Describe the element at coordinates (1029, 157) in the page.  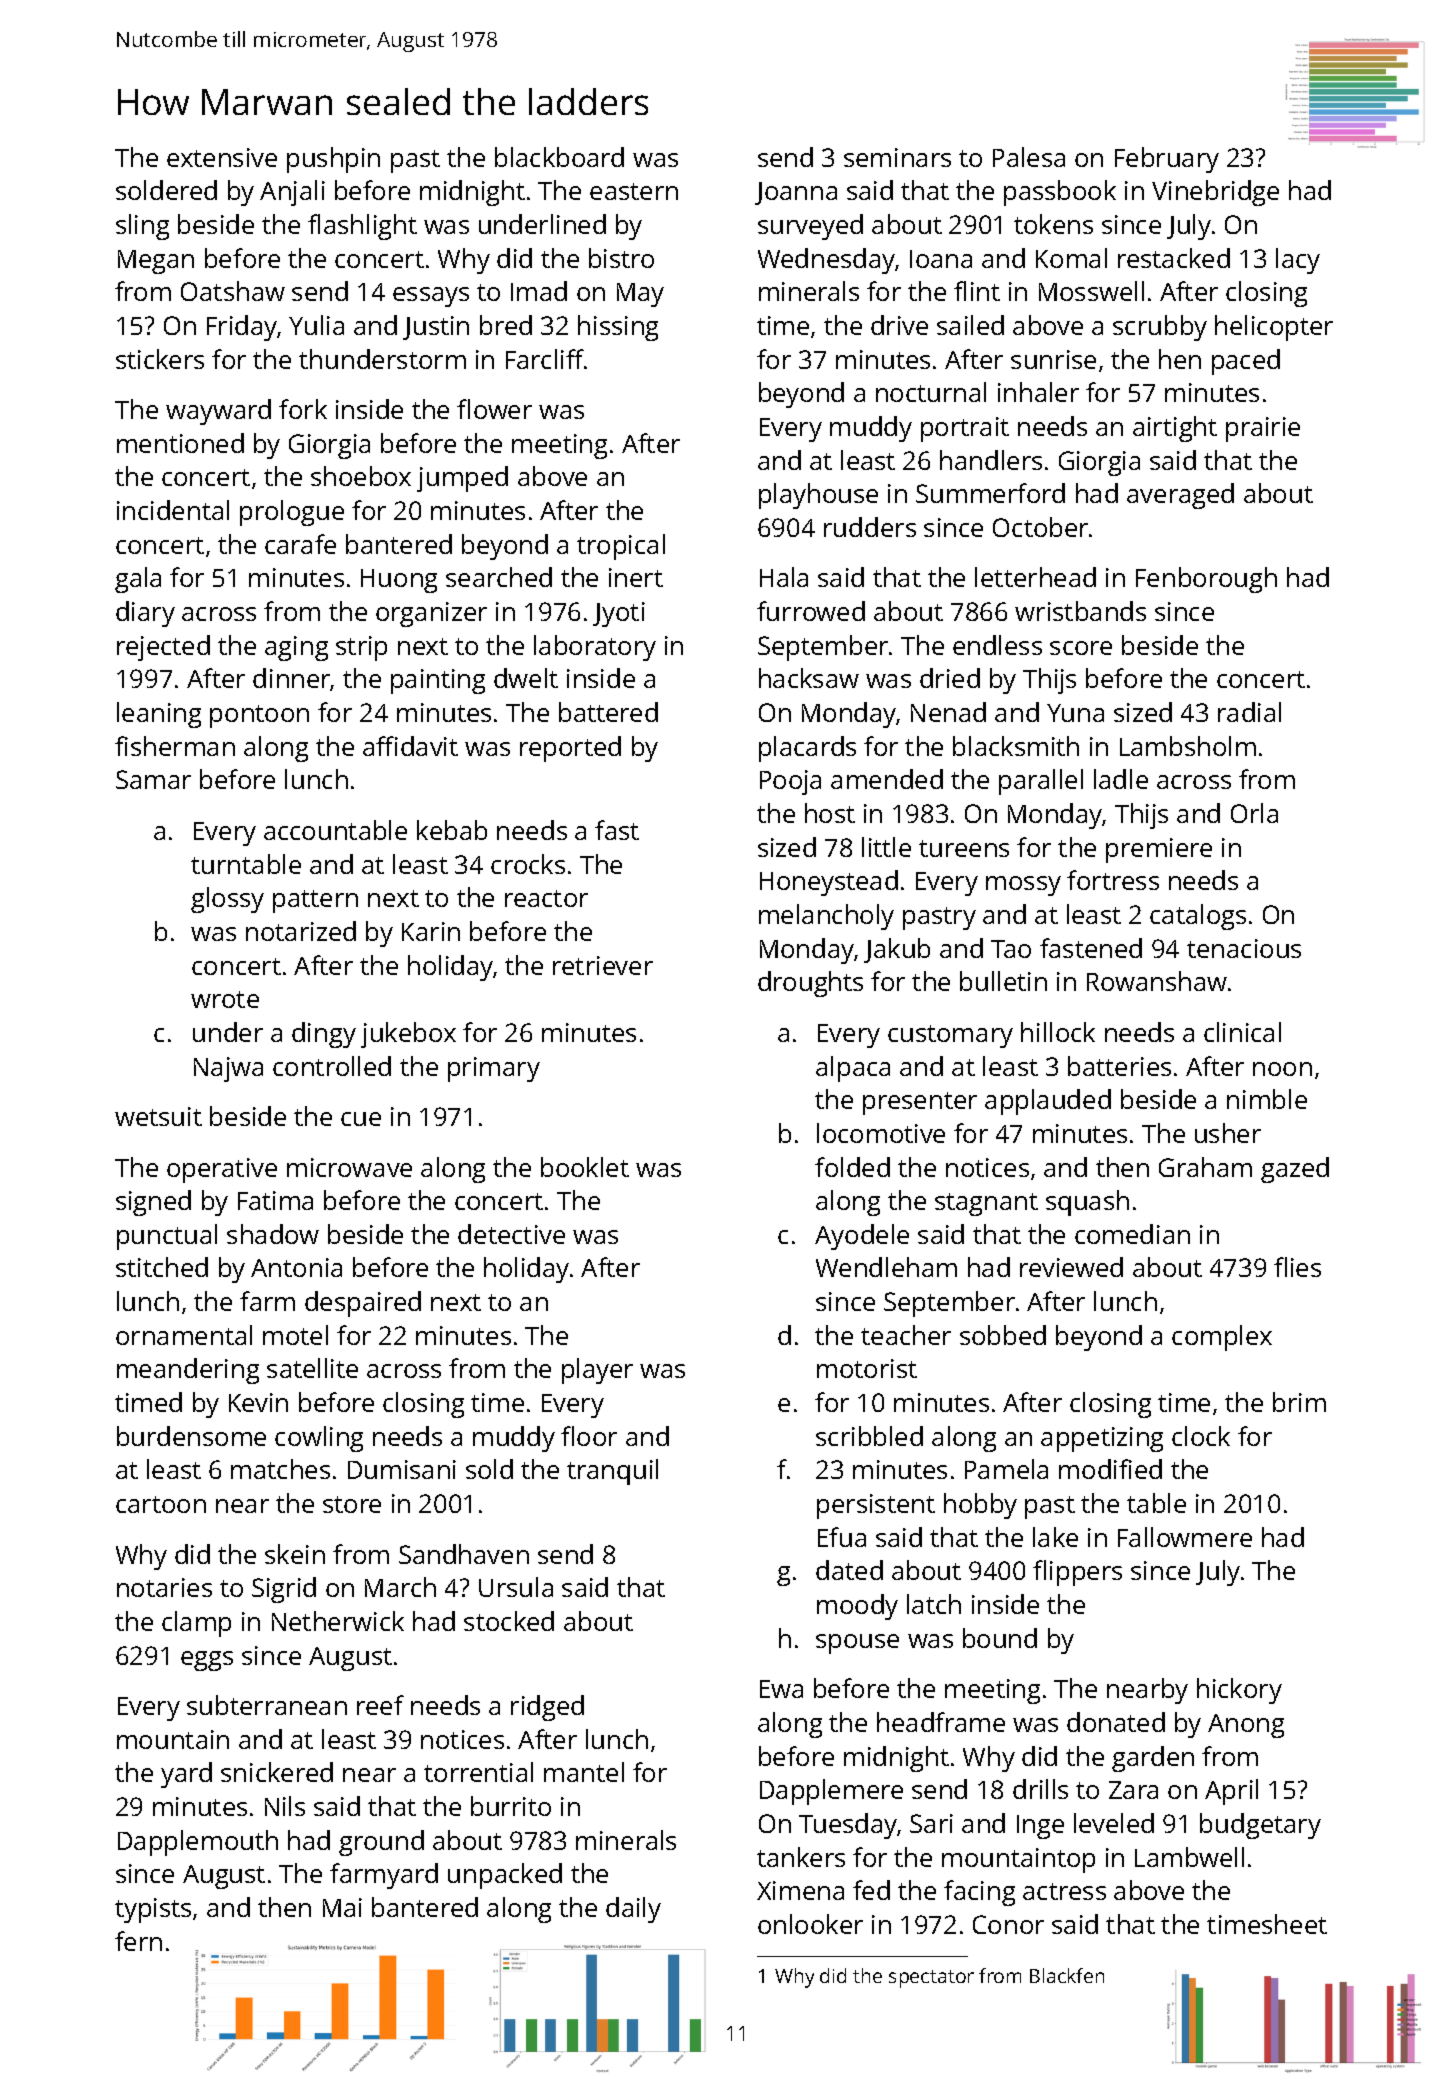
I see `Palesa` at that location.
